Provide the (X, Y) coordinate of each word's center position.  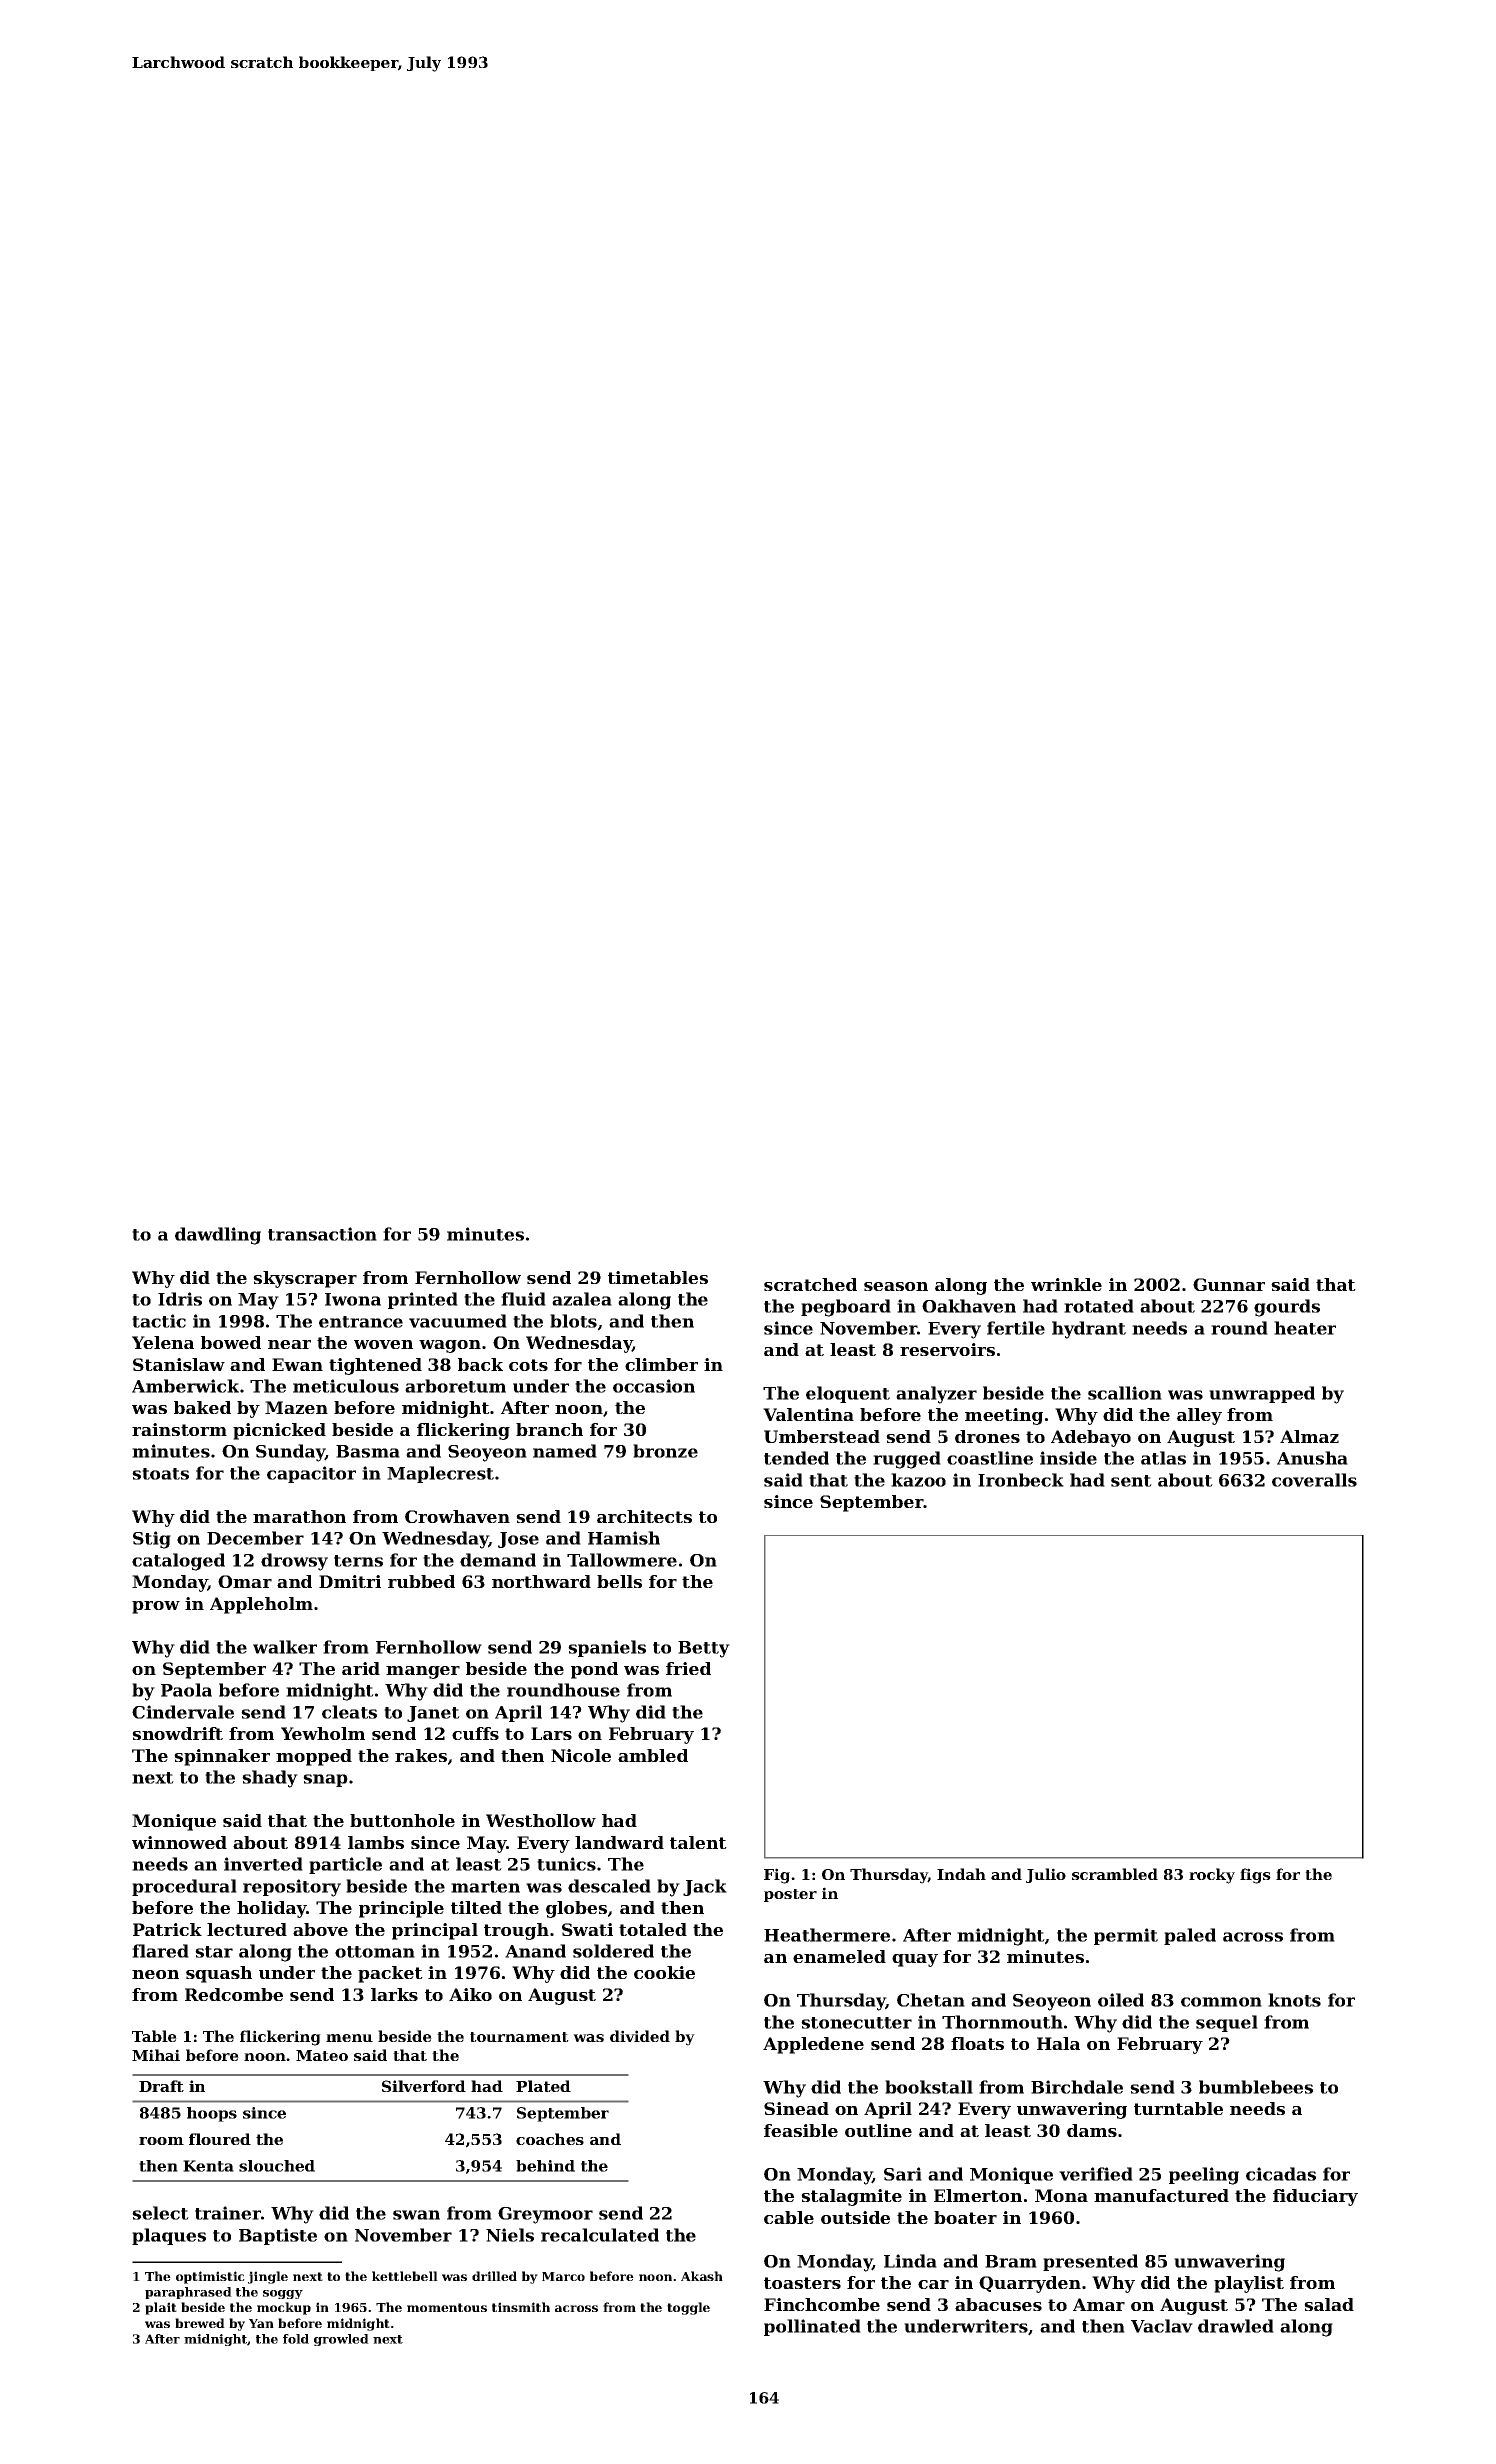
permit (1126, 1936)
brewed (200, 2323)
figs (1255, 1876)
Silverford (424, 2086)
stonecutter (856, 2023)
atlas (1163, 1458)
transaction (322, 1234)
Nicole (581, 1755)
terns (358, 1561)
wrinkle (1066, 1284)
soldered (613, 1951)
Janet (433, 1714)
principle (401, 1909)
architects (644, 1516)
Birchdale (1077, 2087)
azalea (582, 1299)
